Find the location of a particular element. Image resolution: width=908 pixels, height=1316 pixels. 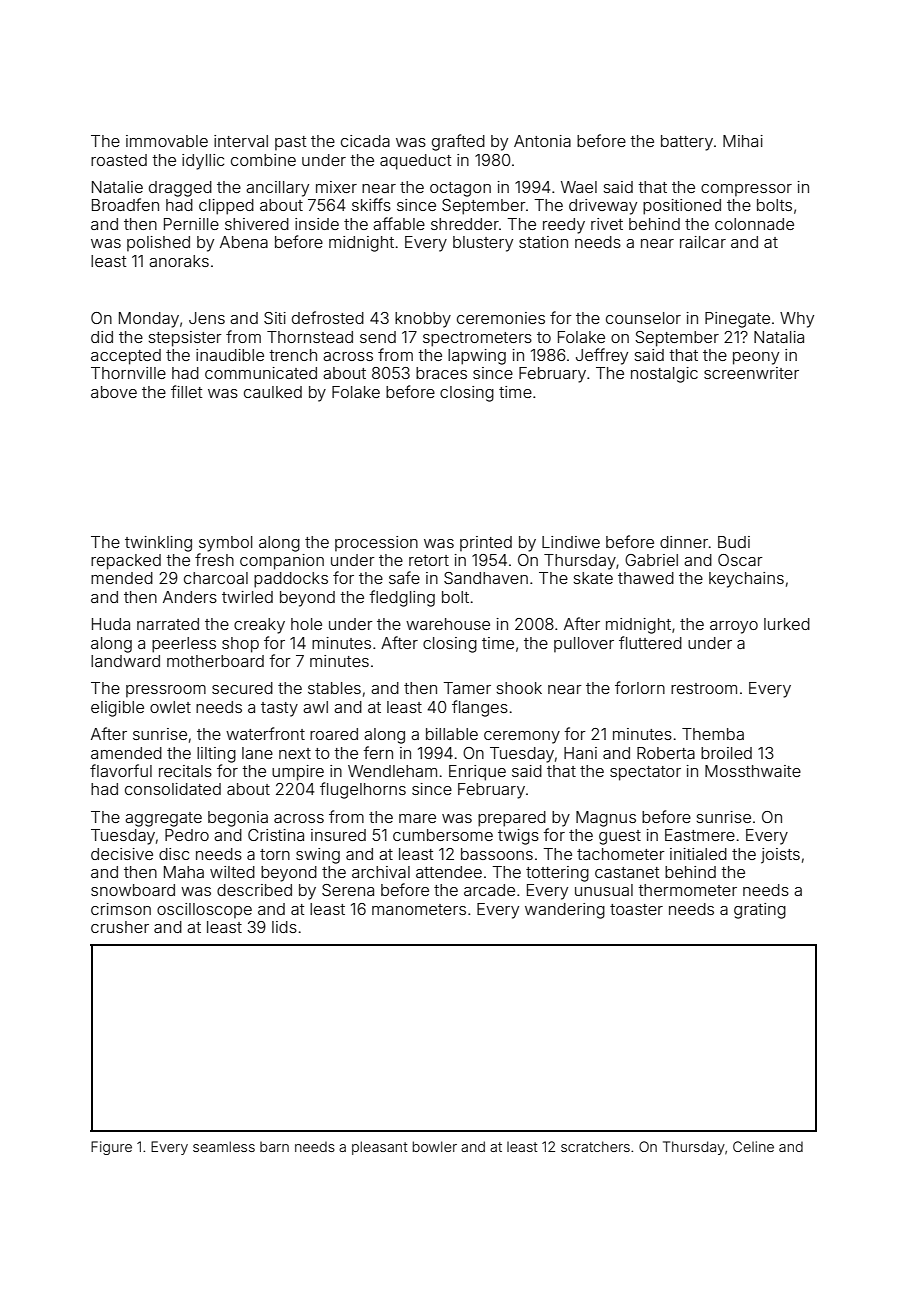

lurked is located at coordinates (787, 624).
